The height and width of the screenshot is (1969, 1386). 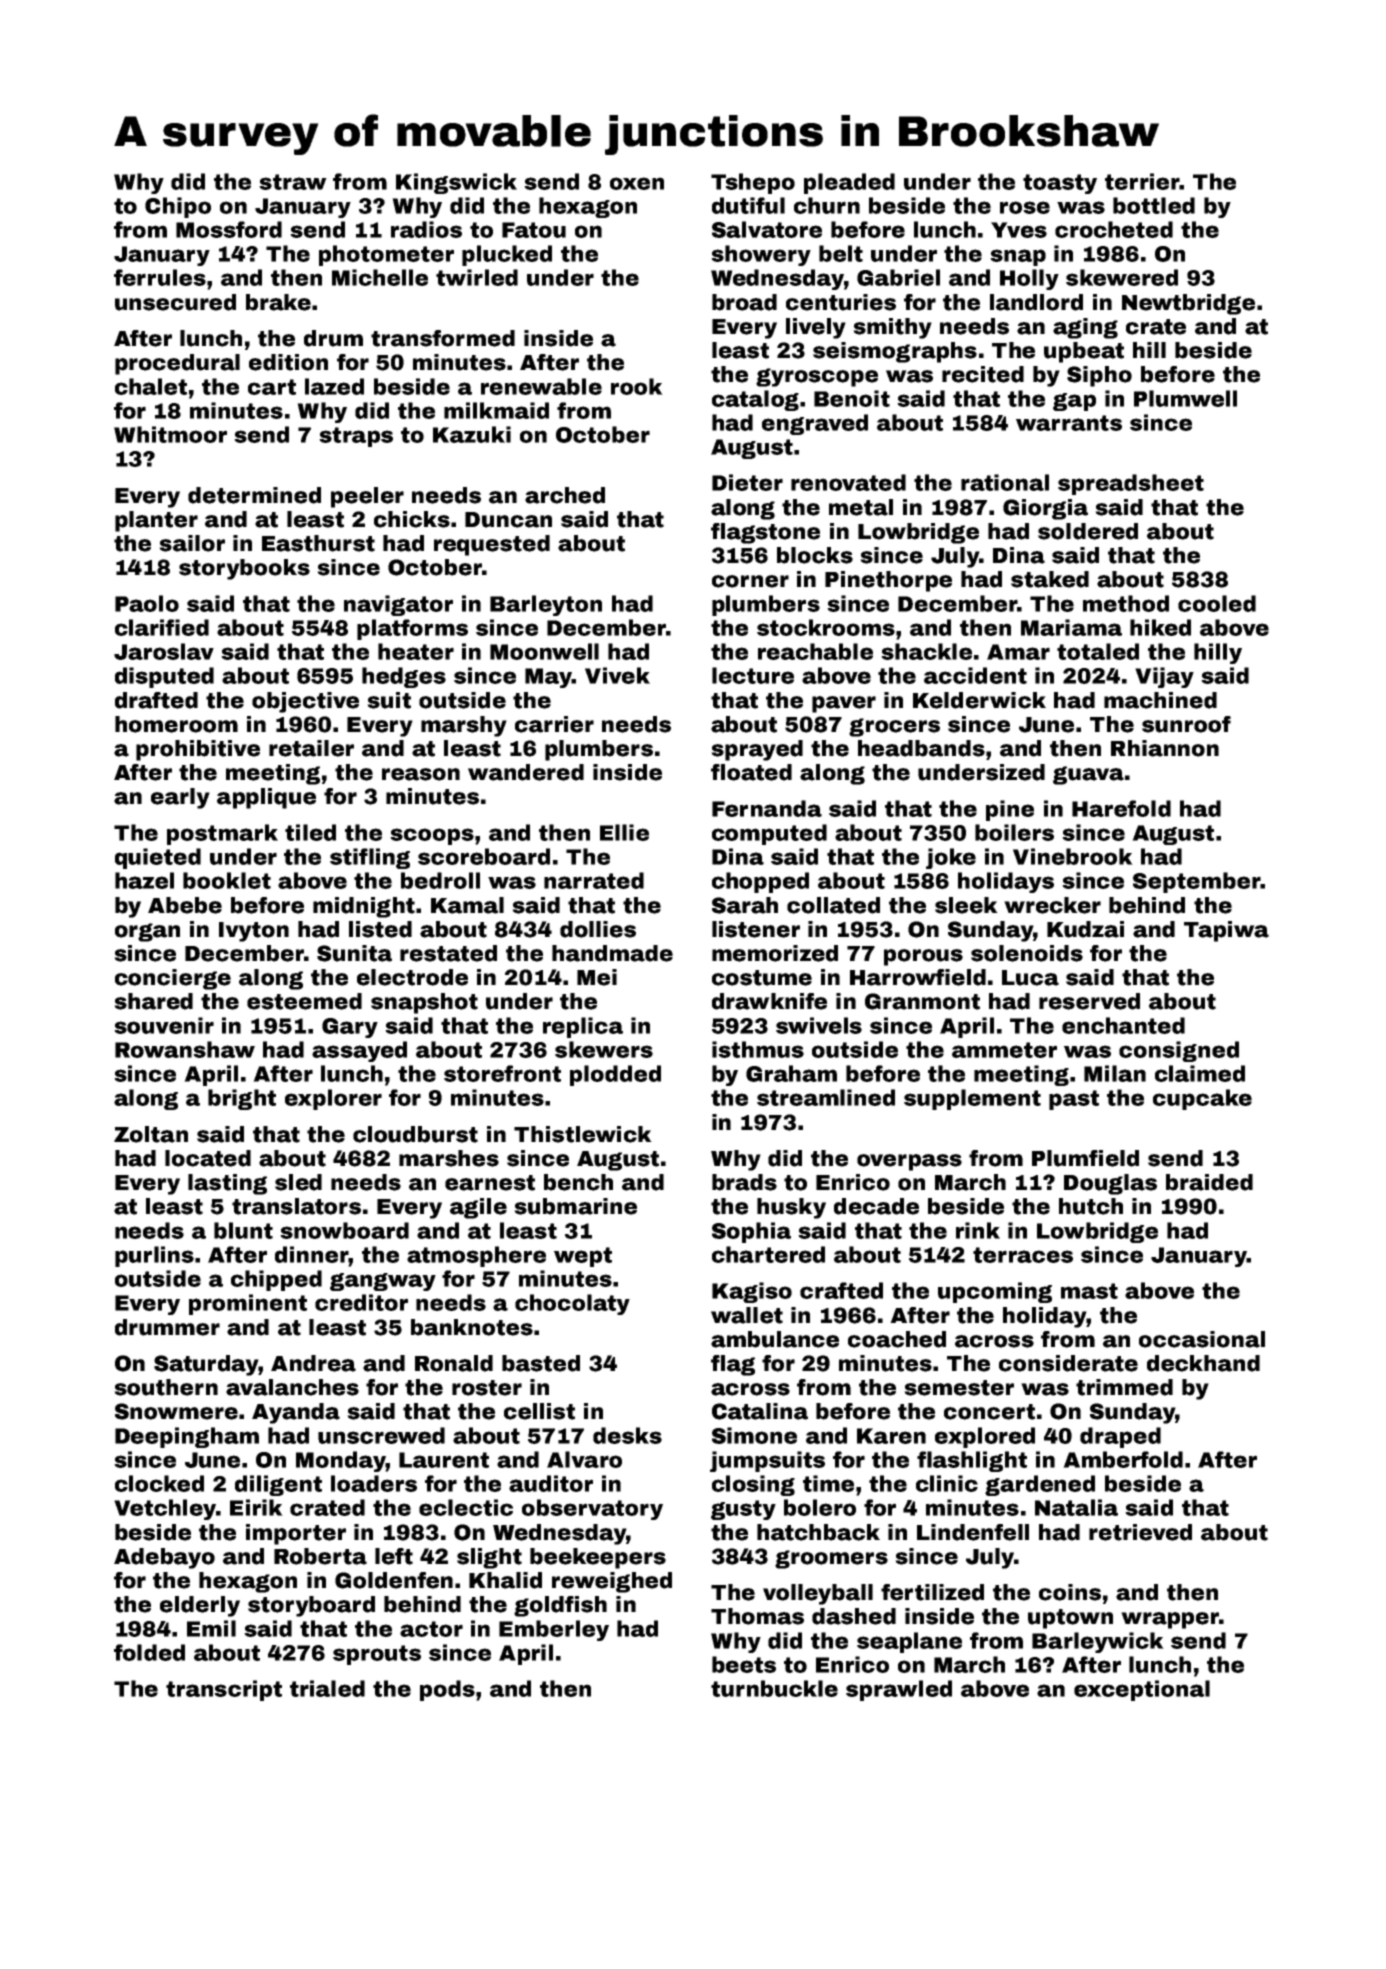 I want to click on sled, so click(x=298, y=1182).
